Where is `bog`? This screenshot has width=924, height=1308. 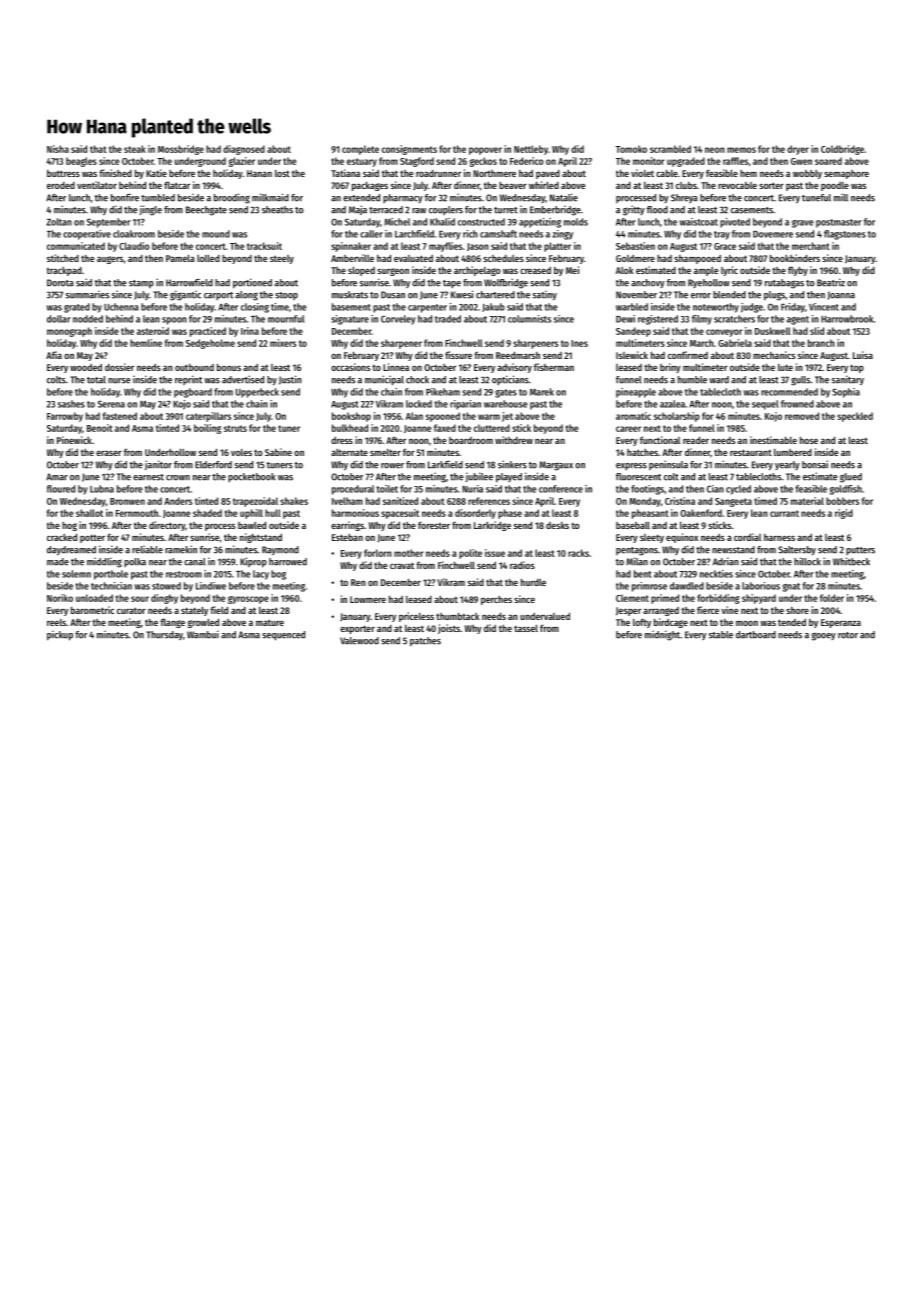
bog is located at coordinates (278, 575).
